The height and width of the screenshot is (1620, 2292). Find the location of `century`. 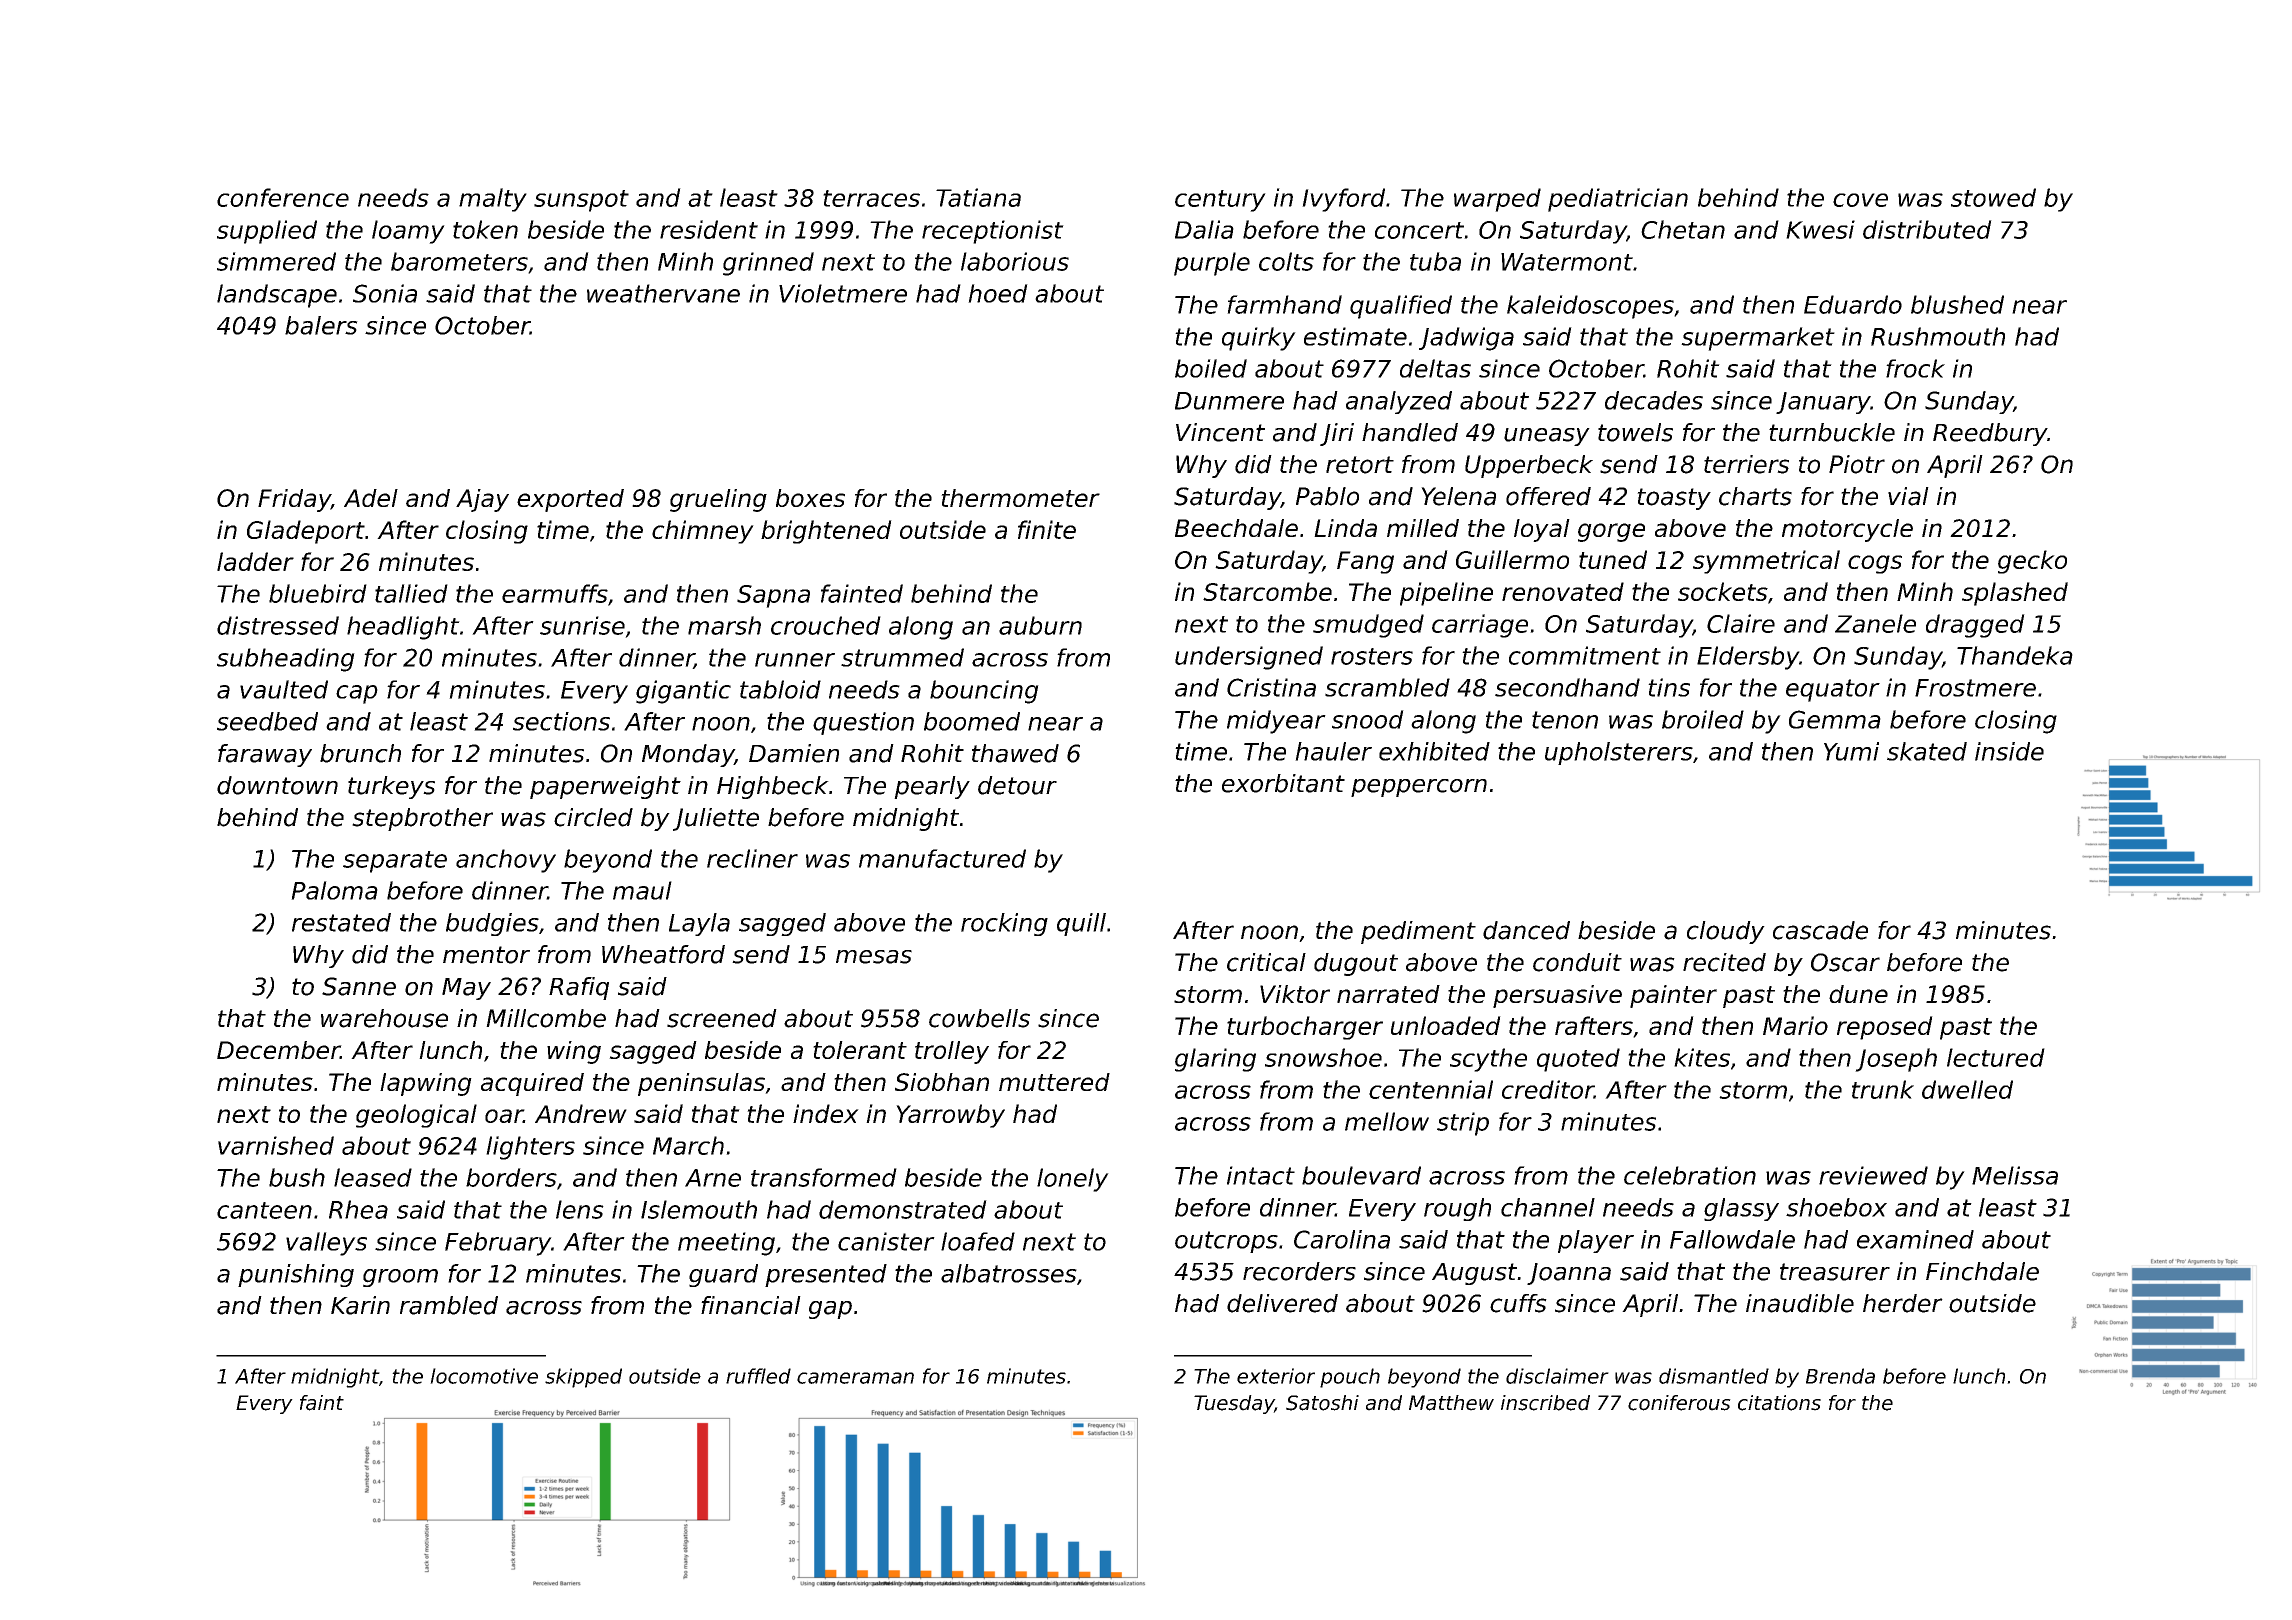

century is located at coordinates (1220, 201).
